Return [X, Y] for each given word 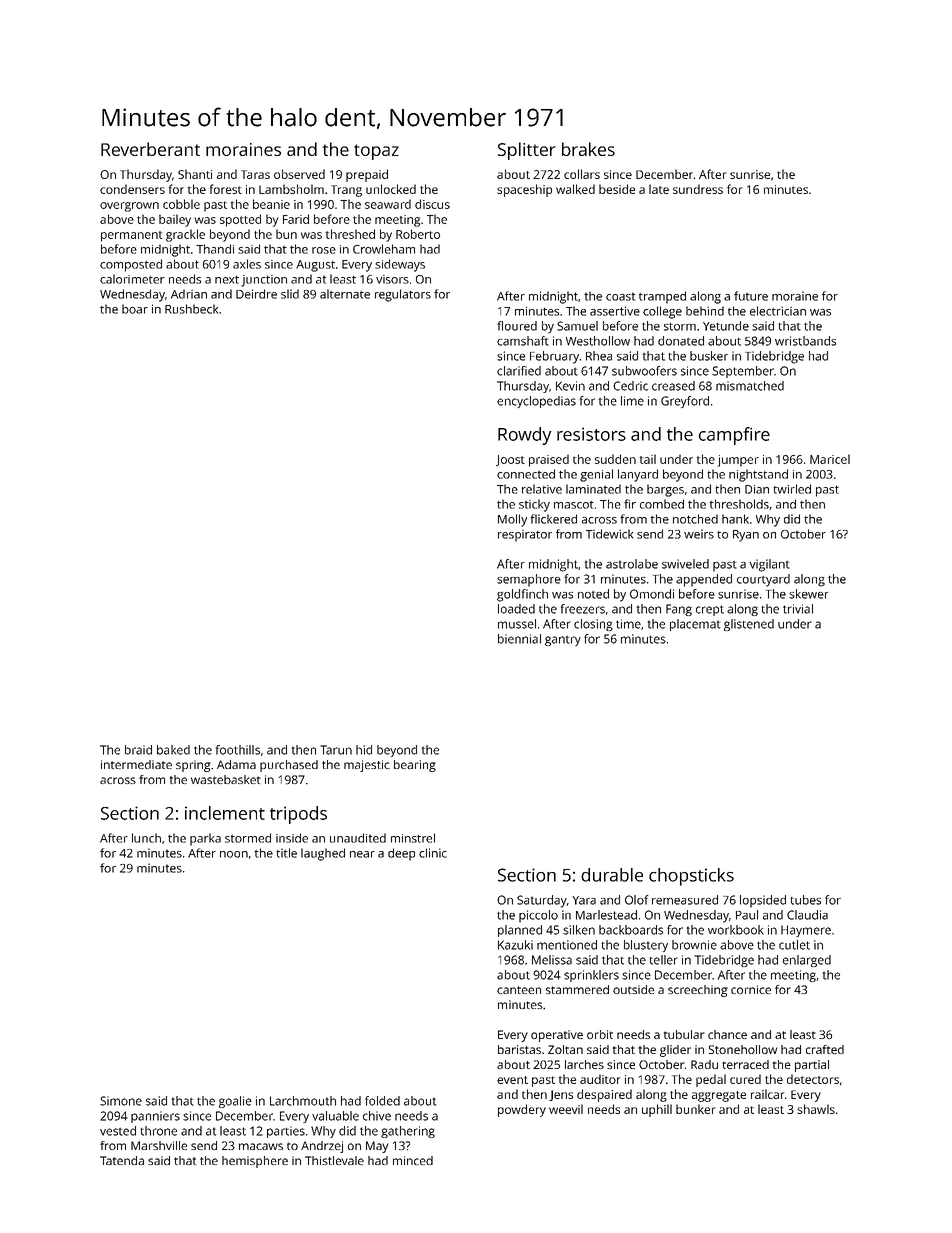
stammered [577, 989]
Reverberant [150, 149]
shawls [816, 1109]
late [659, 189]
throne [158, 1131]
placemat [695, 625]
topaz [376, 152]
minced [413, 1160]
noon [234, 854]
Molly [512, 520]
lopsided [763, 901]
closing [593, 625]
